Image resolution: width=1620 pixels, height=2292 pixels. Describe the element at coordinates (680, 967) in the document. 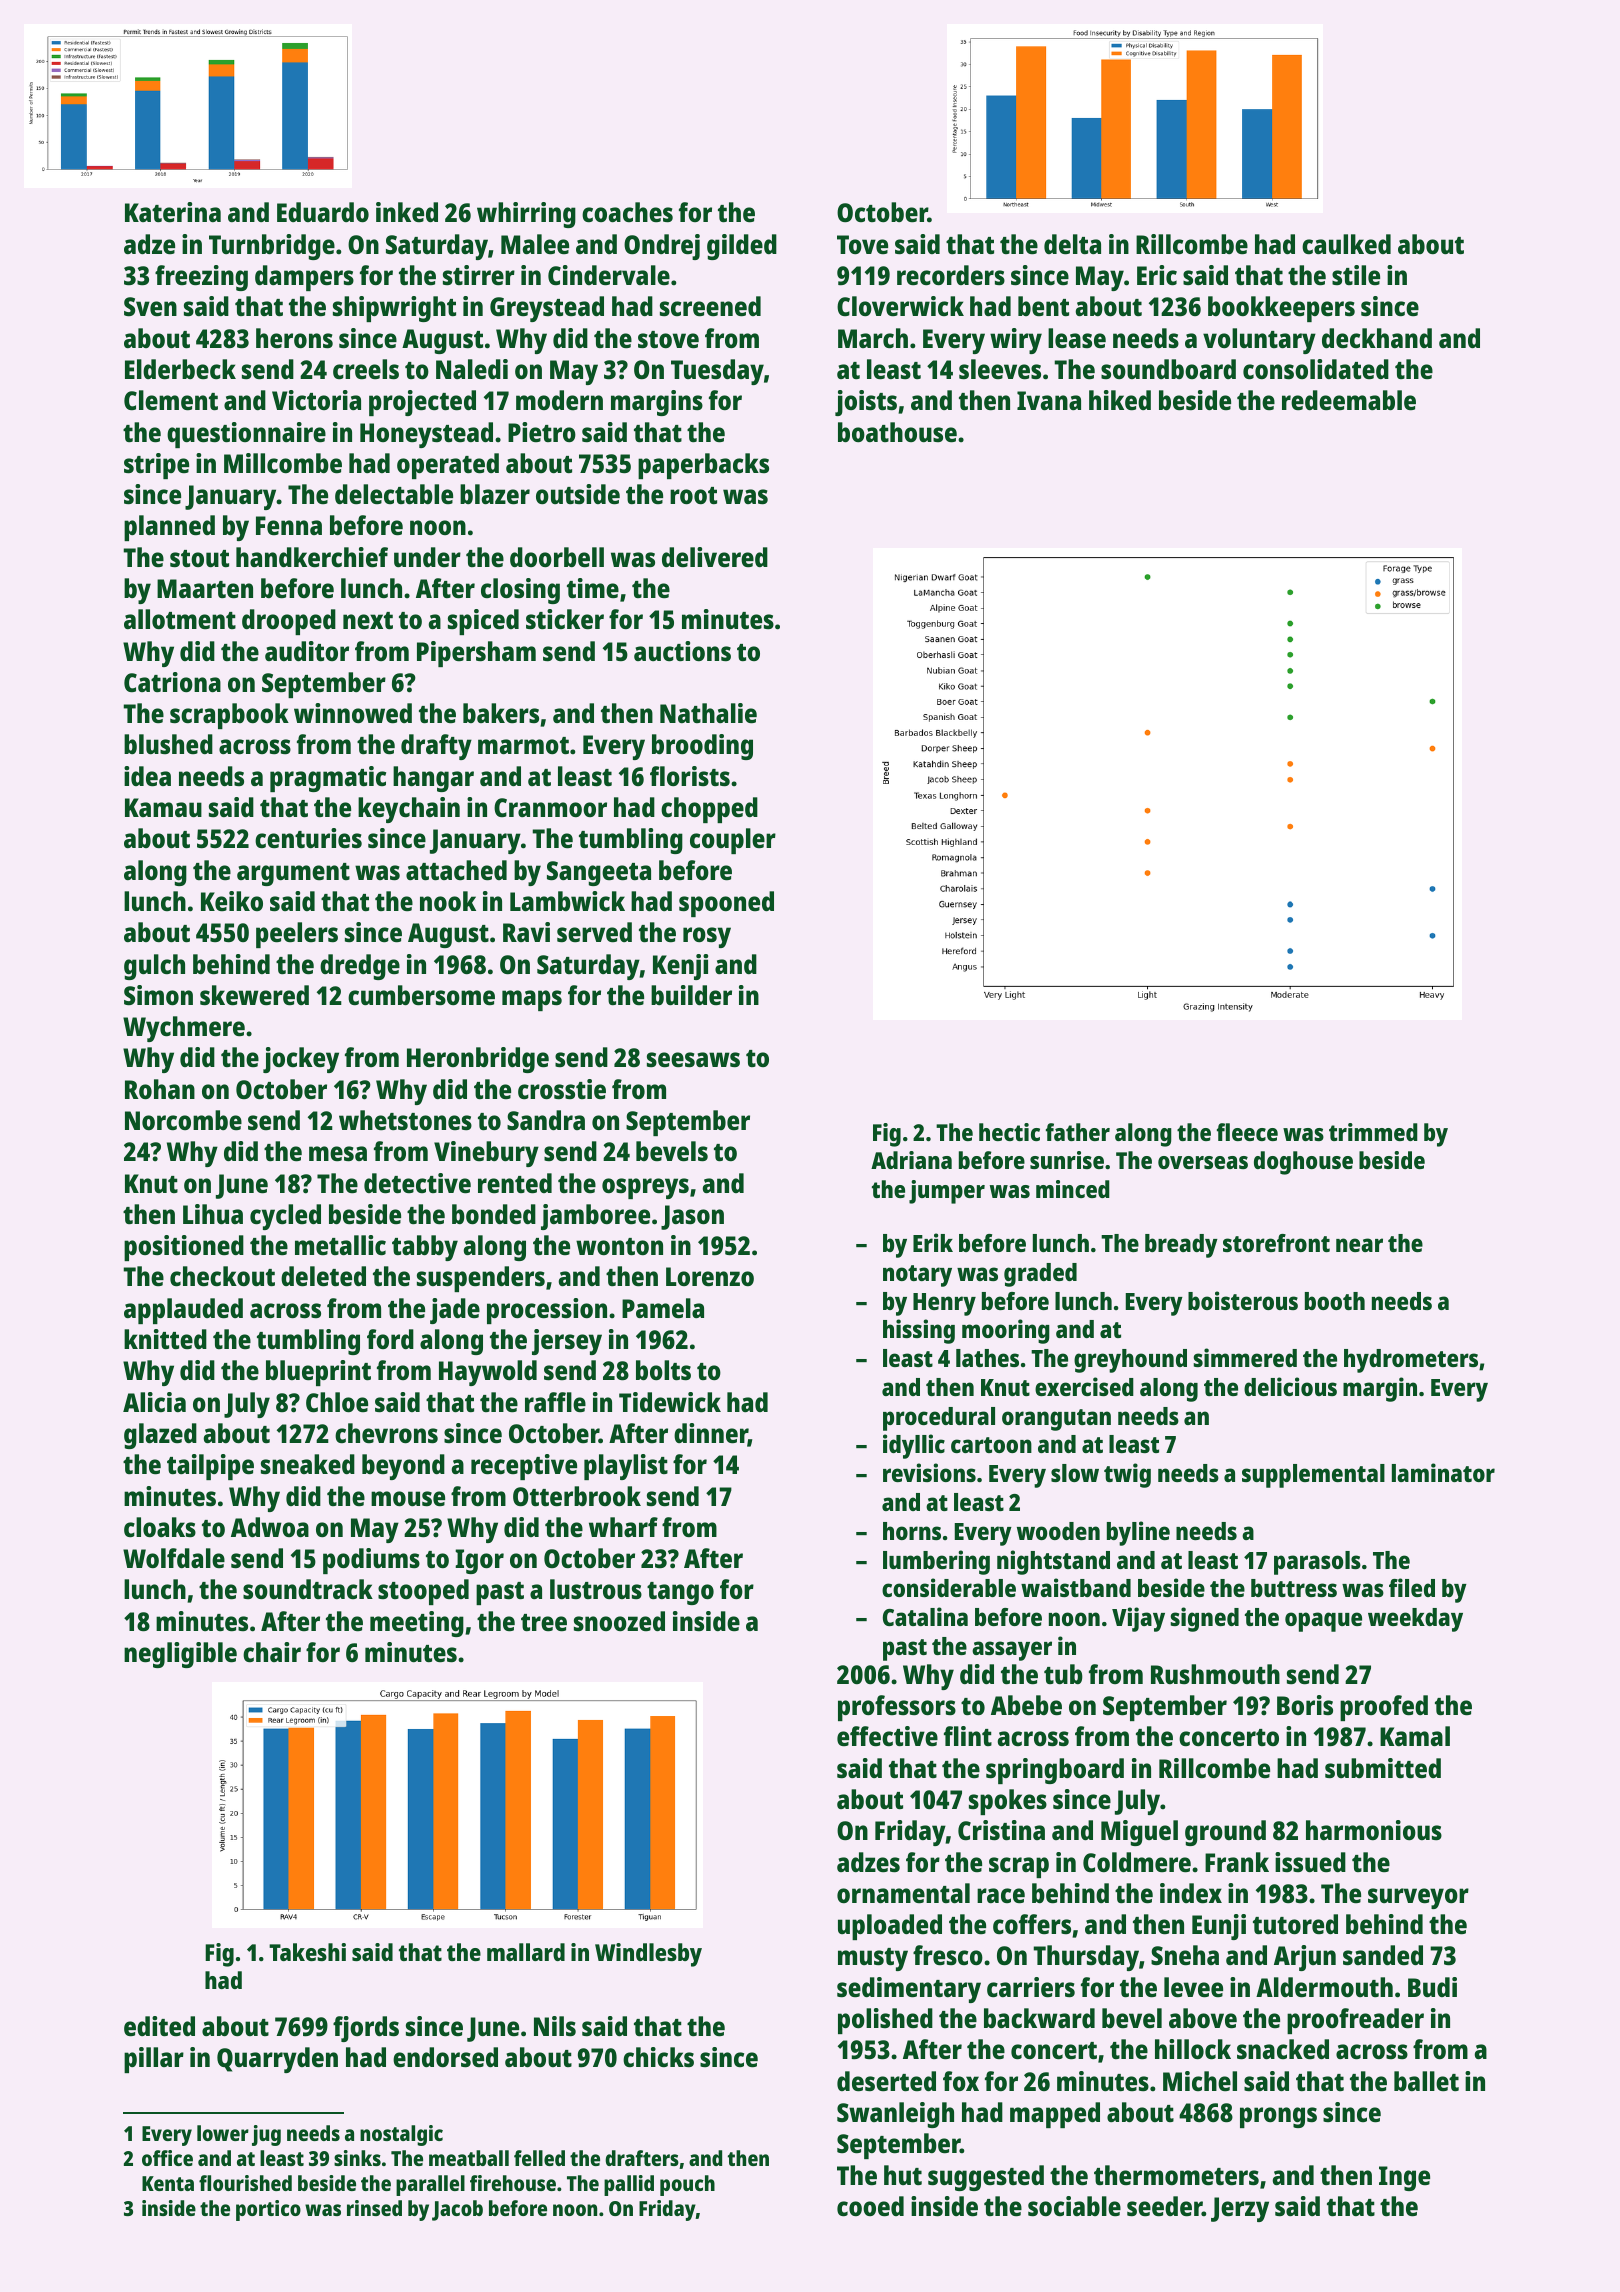

I see `Kenji` at that location.
